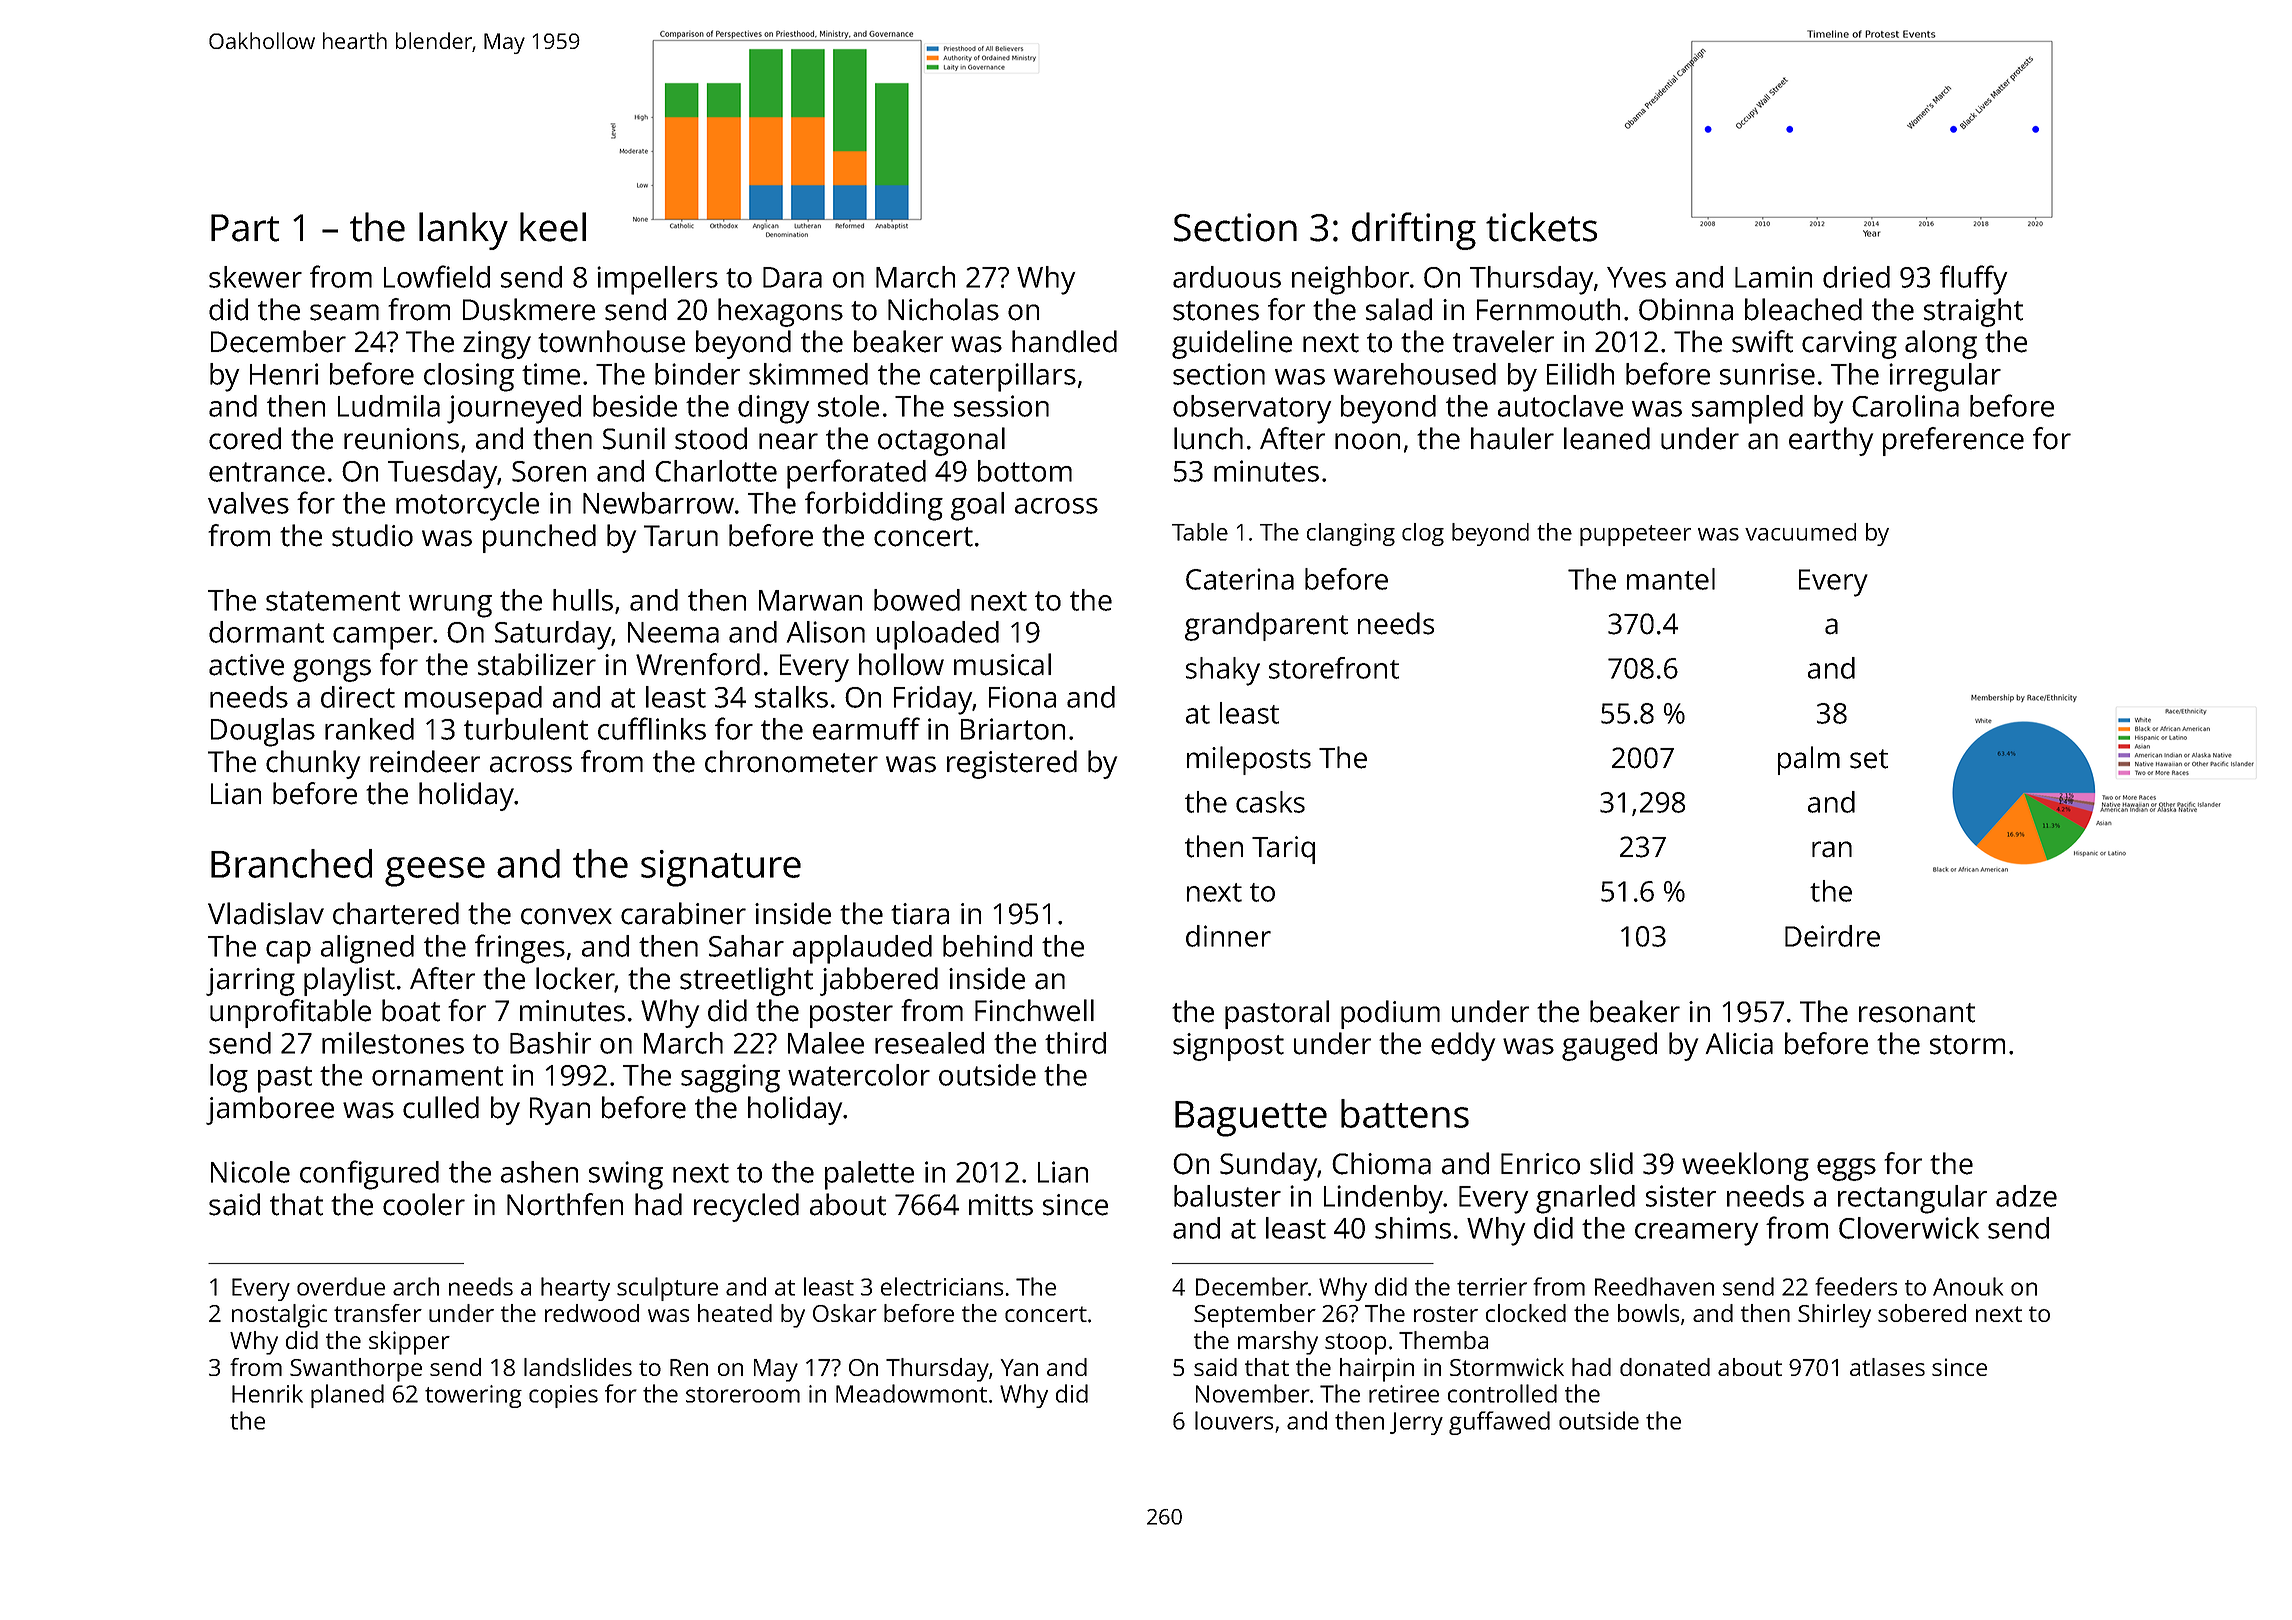  I want to click on valves, so click(248, 503).
